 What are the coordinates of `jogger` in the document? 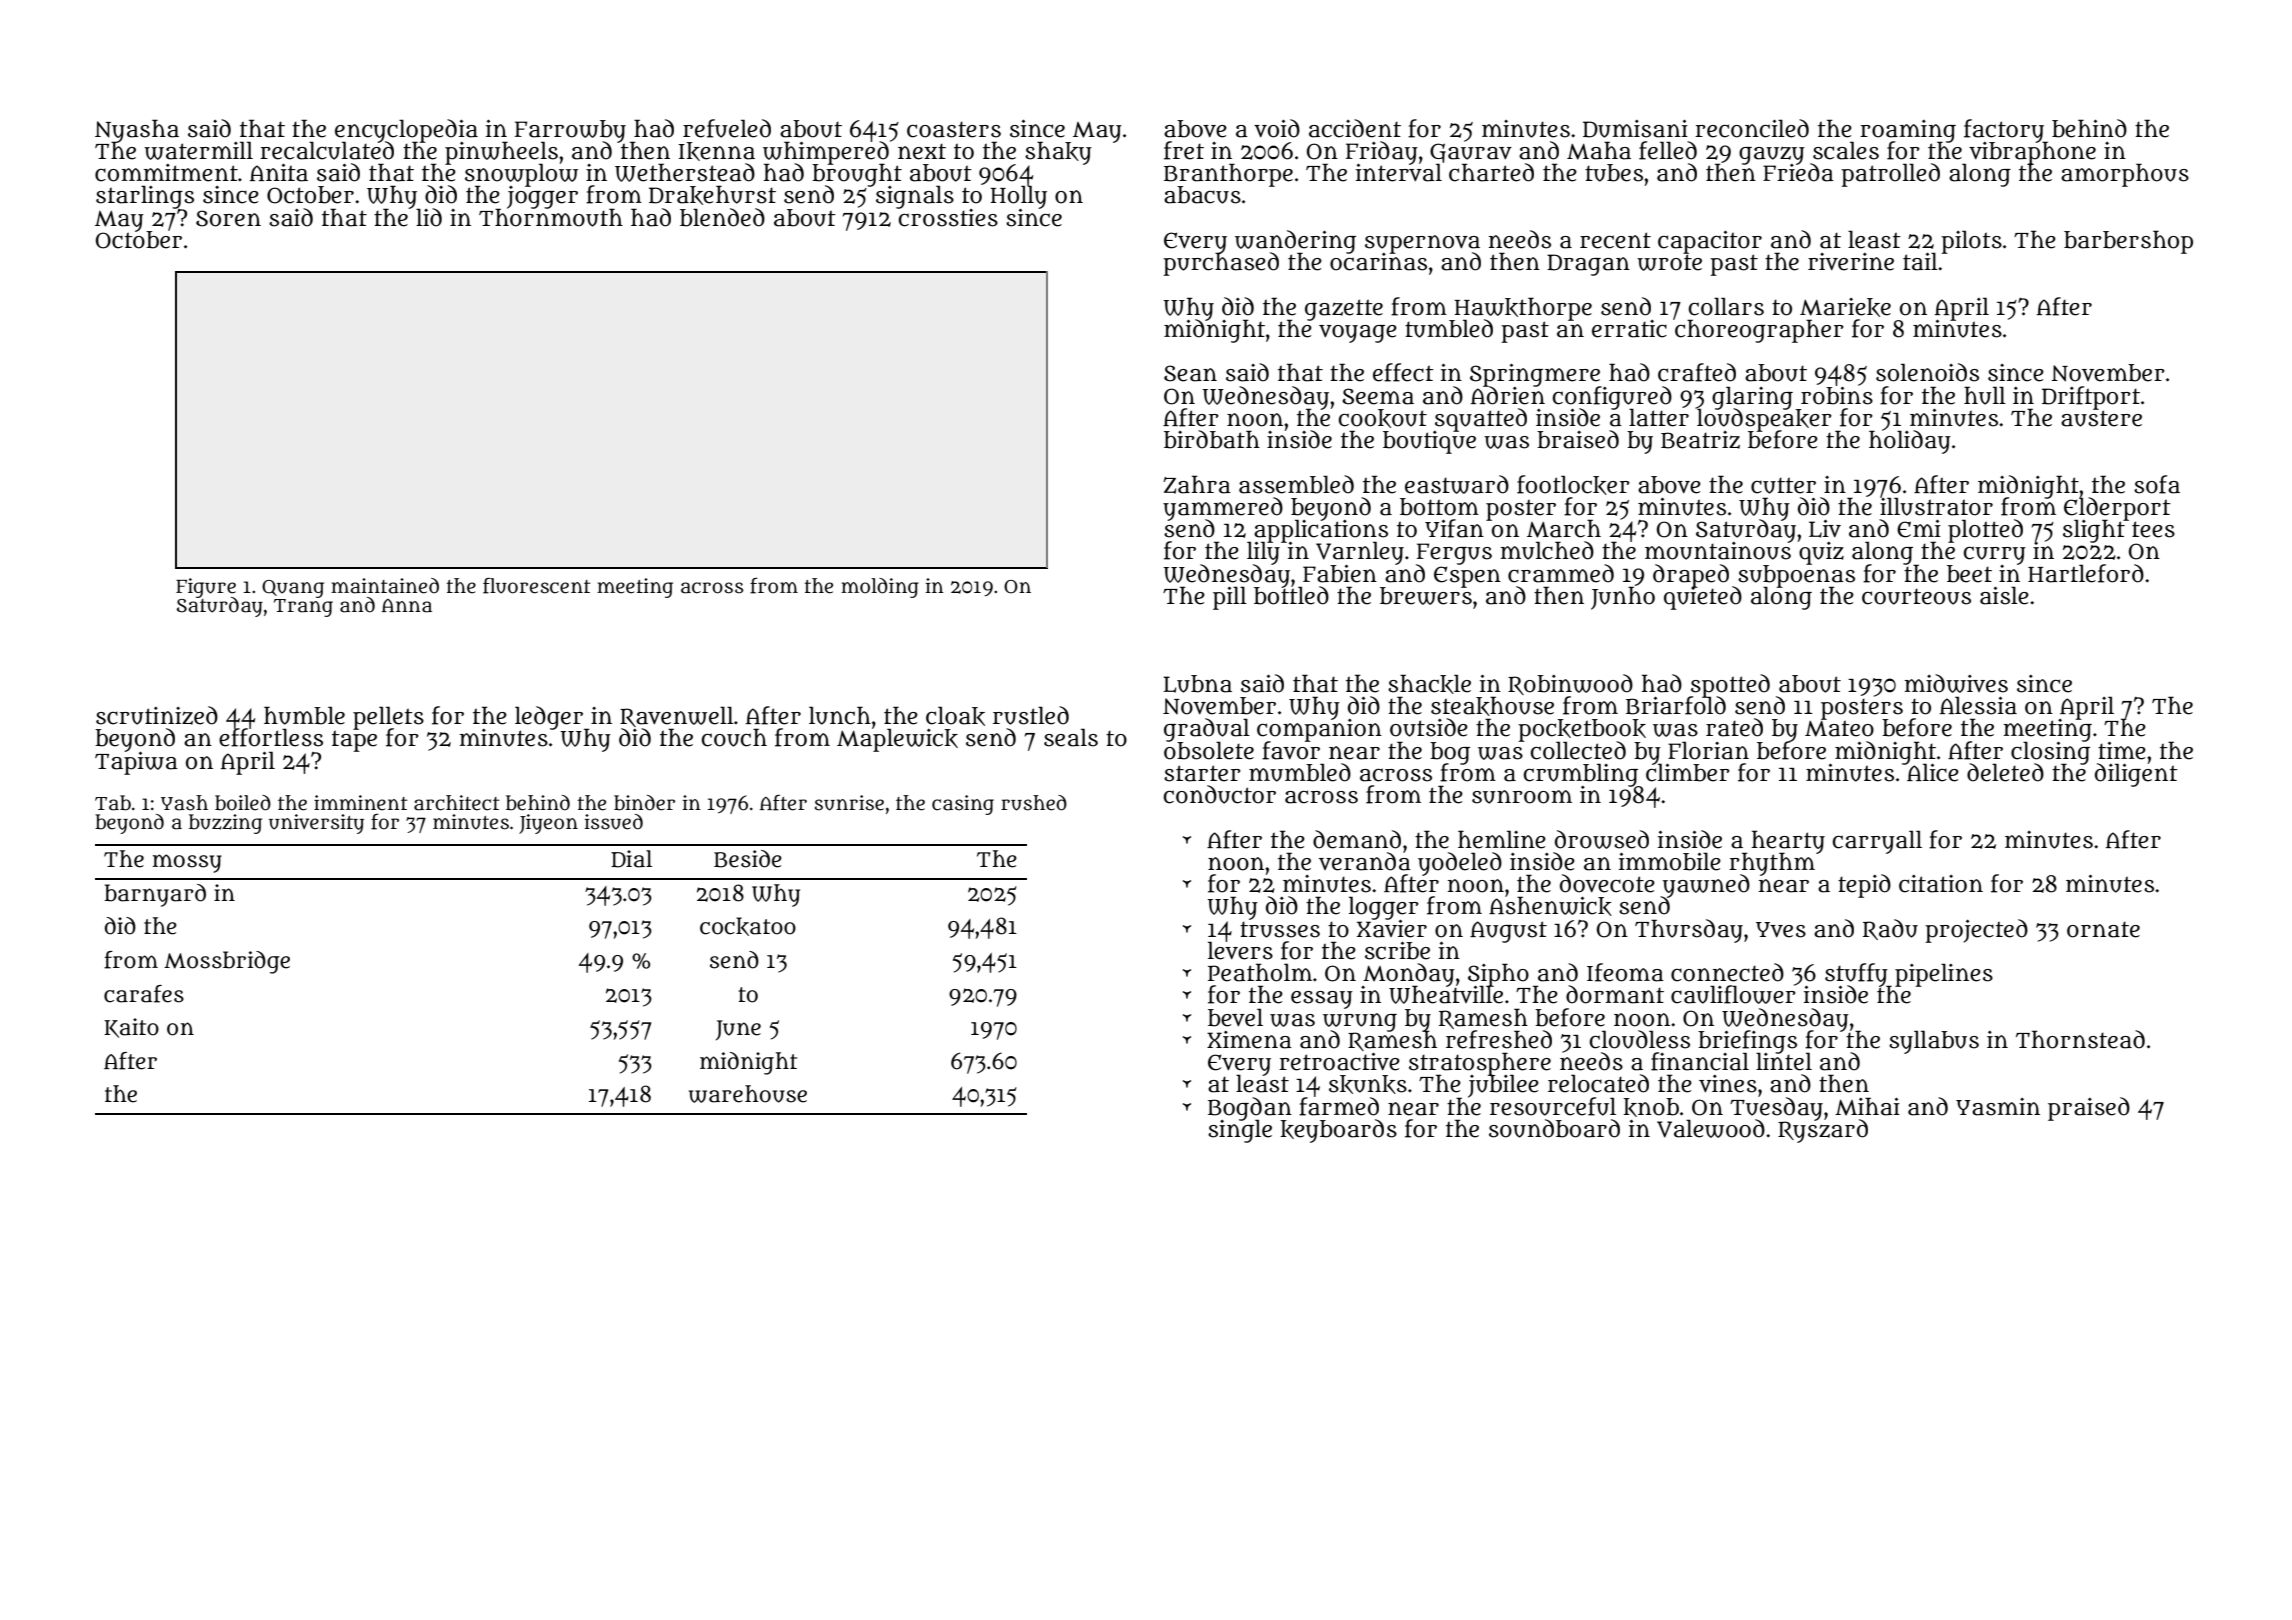 It's located at (542, 197).
